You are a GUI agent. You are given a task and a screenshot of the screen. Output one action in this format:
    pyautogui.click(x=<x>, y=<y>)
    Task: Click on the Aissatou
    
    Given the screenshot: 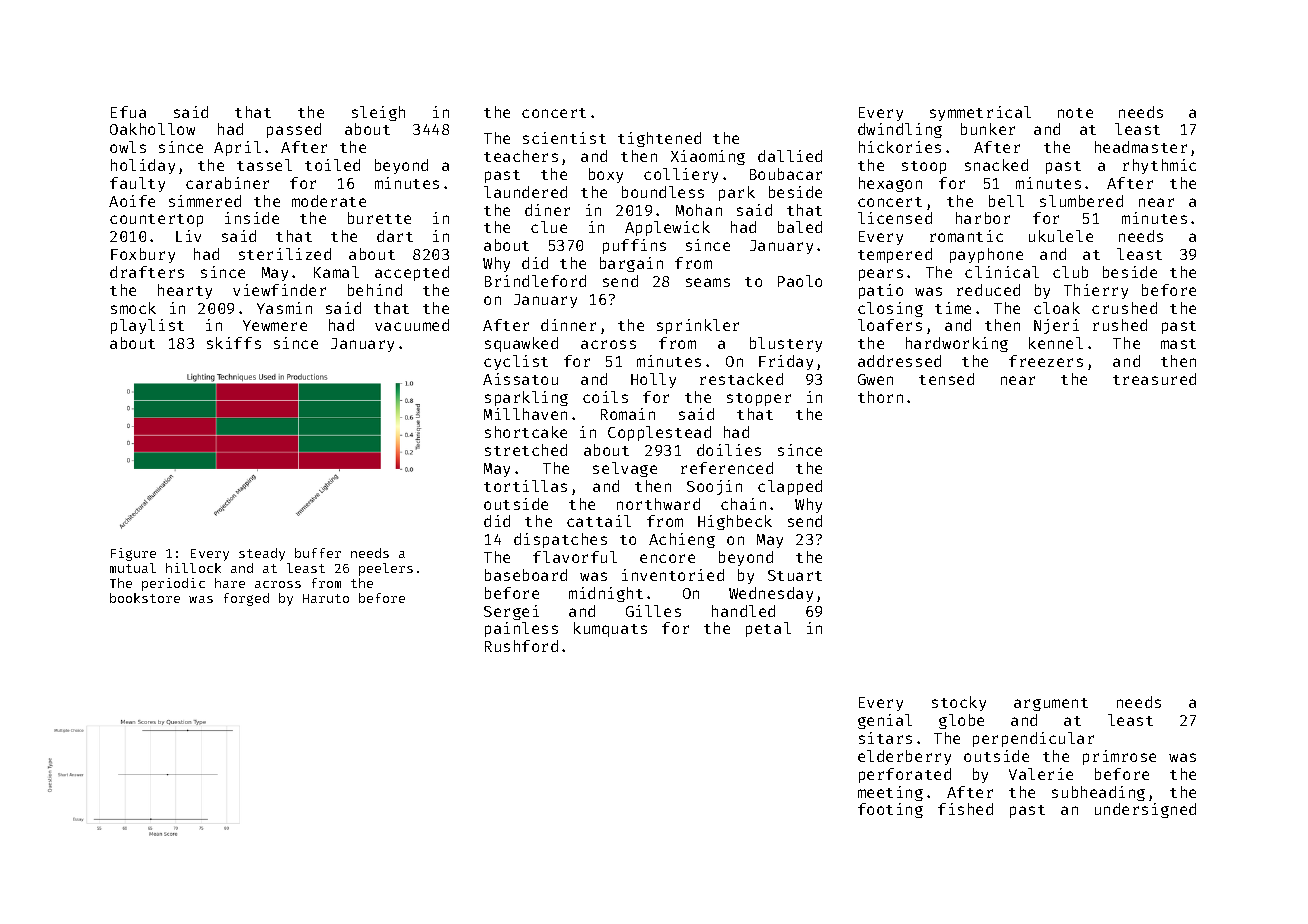 What is the action you would take?
    pyautogui.click(x=520, y=379)
